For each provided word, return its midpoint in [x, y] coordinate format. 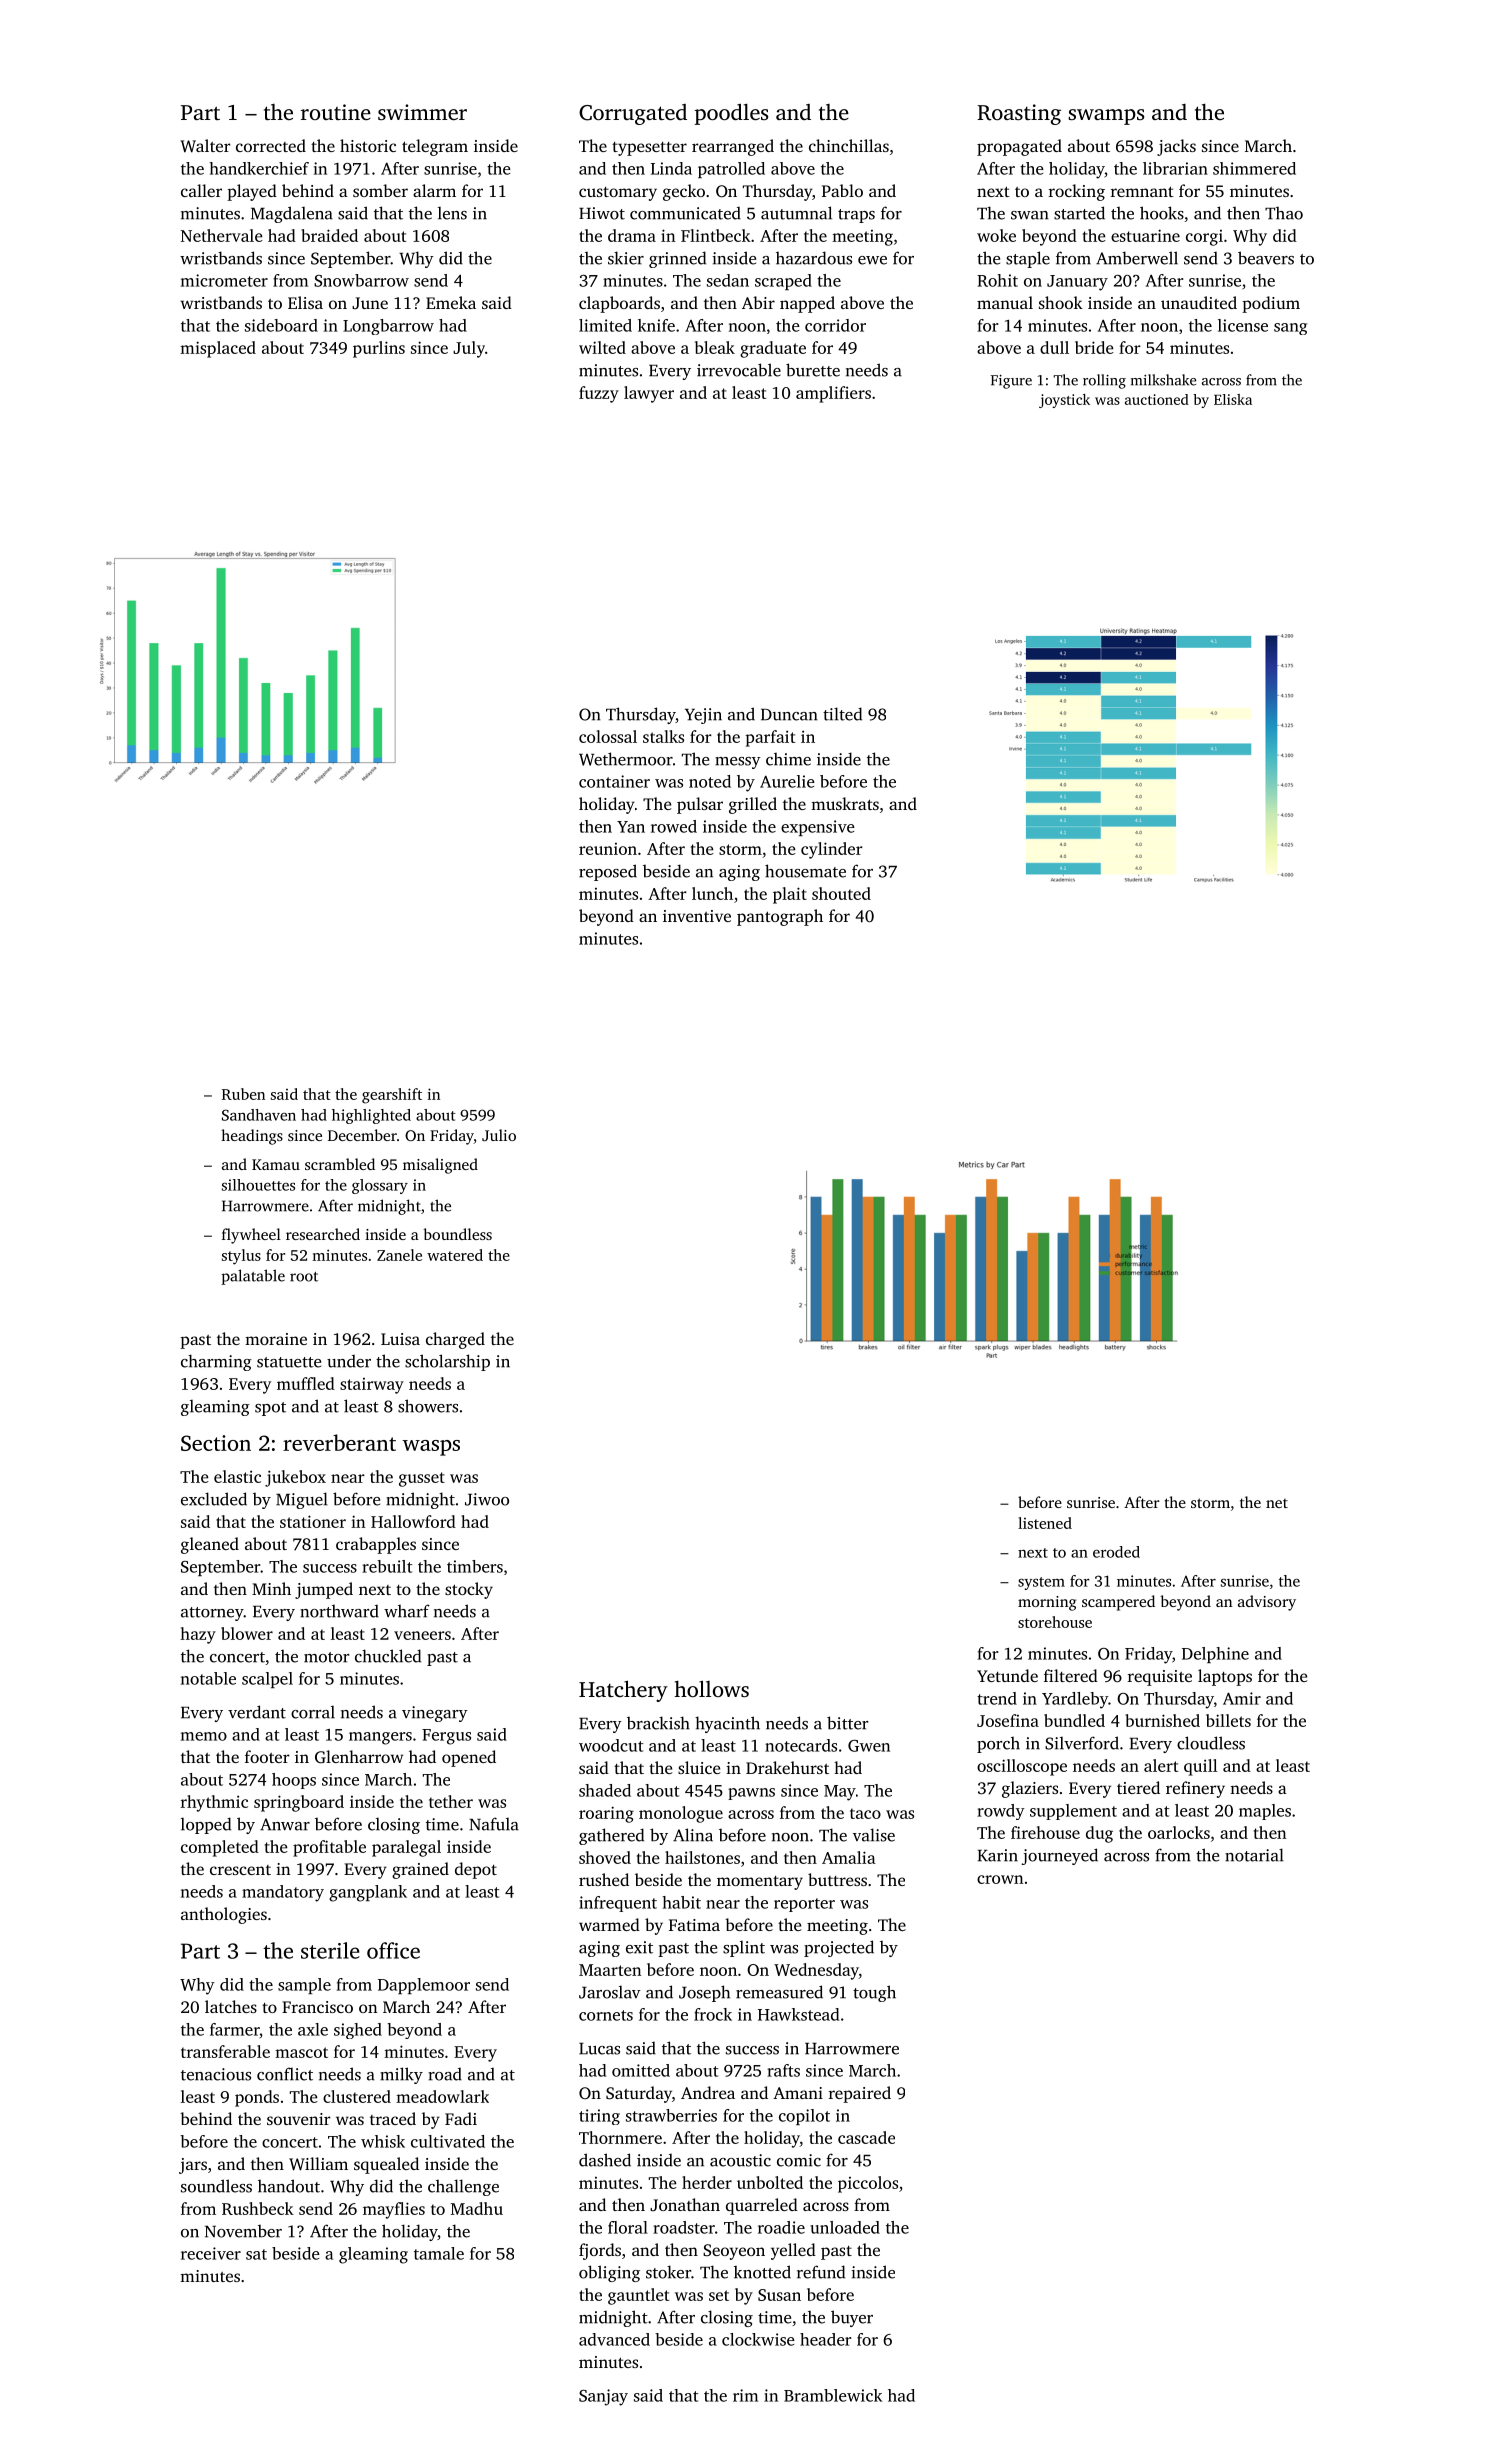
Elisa [305, 302]
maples [1265, 1812]
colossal [608, 736]
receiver [211, 2253]
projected [839, 1948]
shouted [841, 893]
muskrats [845, 803]
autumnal [796, 213]
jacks [1176, 147]
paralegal [406, 1848]
